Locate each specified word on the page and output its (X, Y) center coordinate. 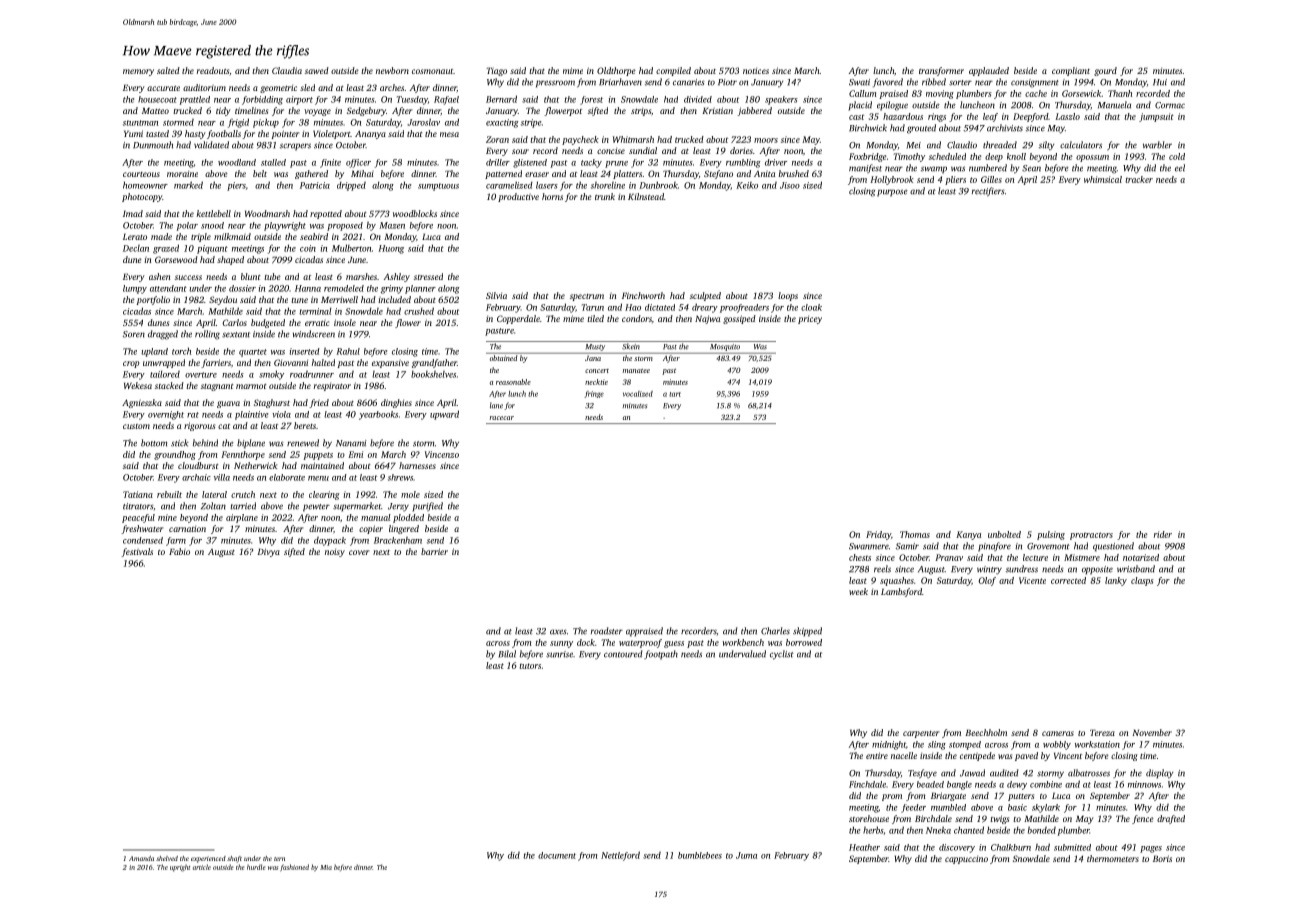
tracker (1139, 179)
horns (552, 196)
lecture (1035, 557)
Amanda (141, 858)
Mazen (392, 225)
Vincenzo (442, 454)
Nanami (351, 443)
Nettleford (620, 856)
